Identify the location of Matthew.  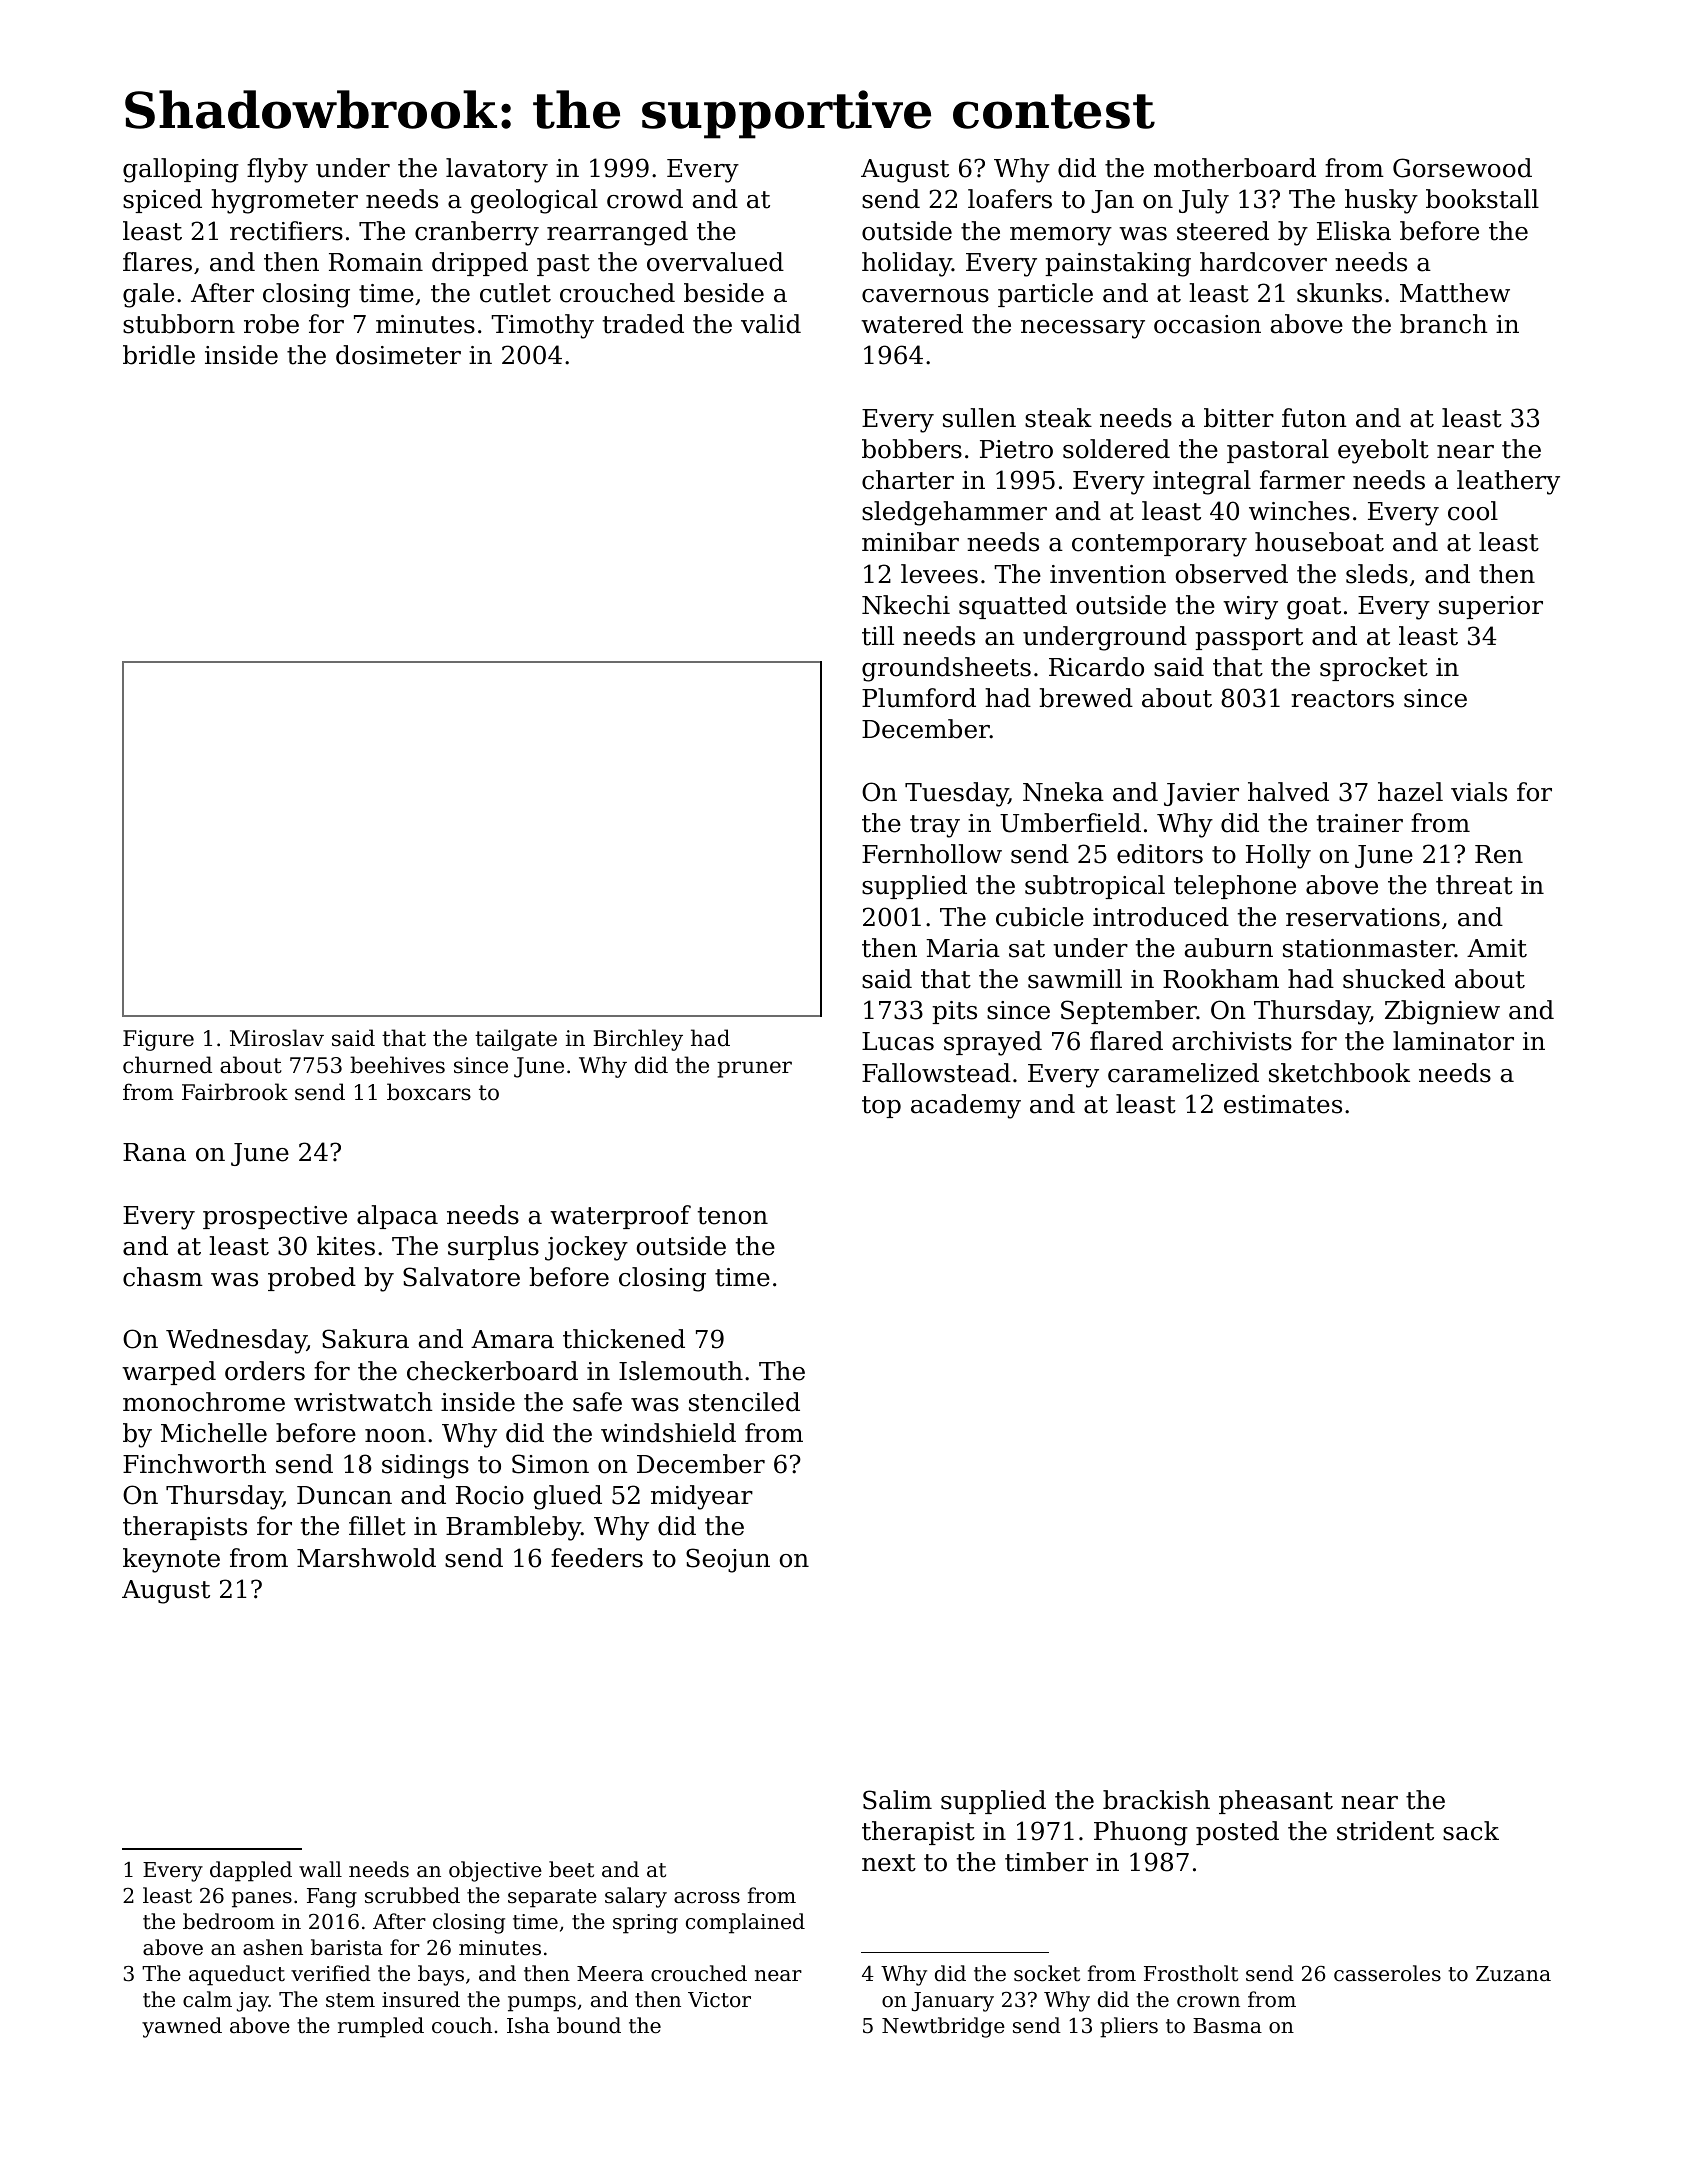
(1455, 293).
